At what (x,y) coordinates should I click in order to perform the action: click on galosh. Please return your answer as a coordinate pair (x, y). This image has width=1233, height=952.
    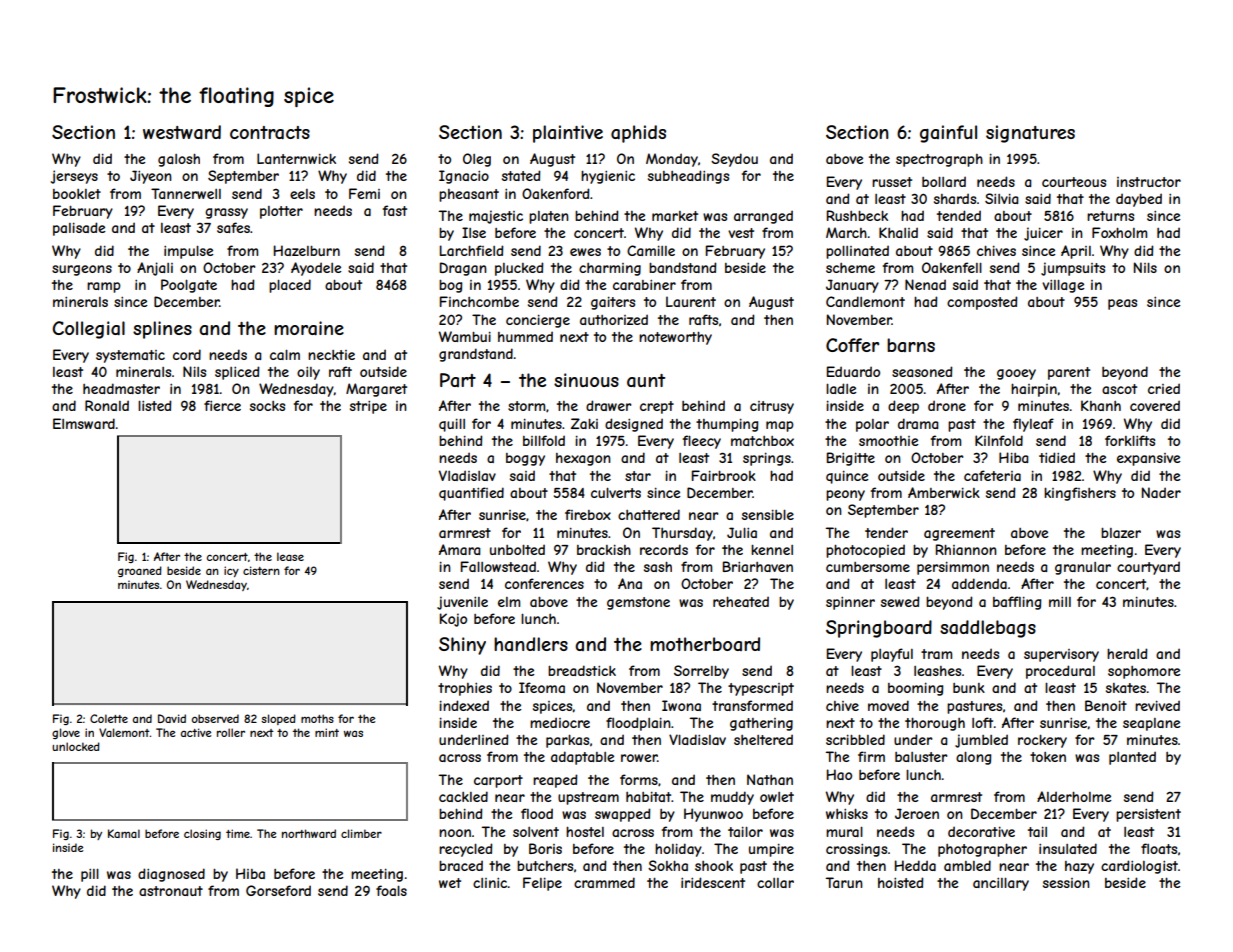
    Looking at the image, I should click on (179, 160).
